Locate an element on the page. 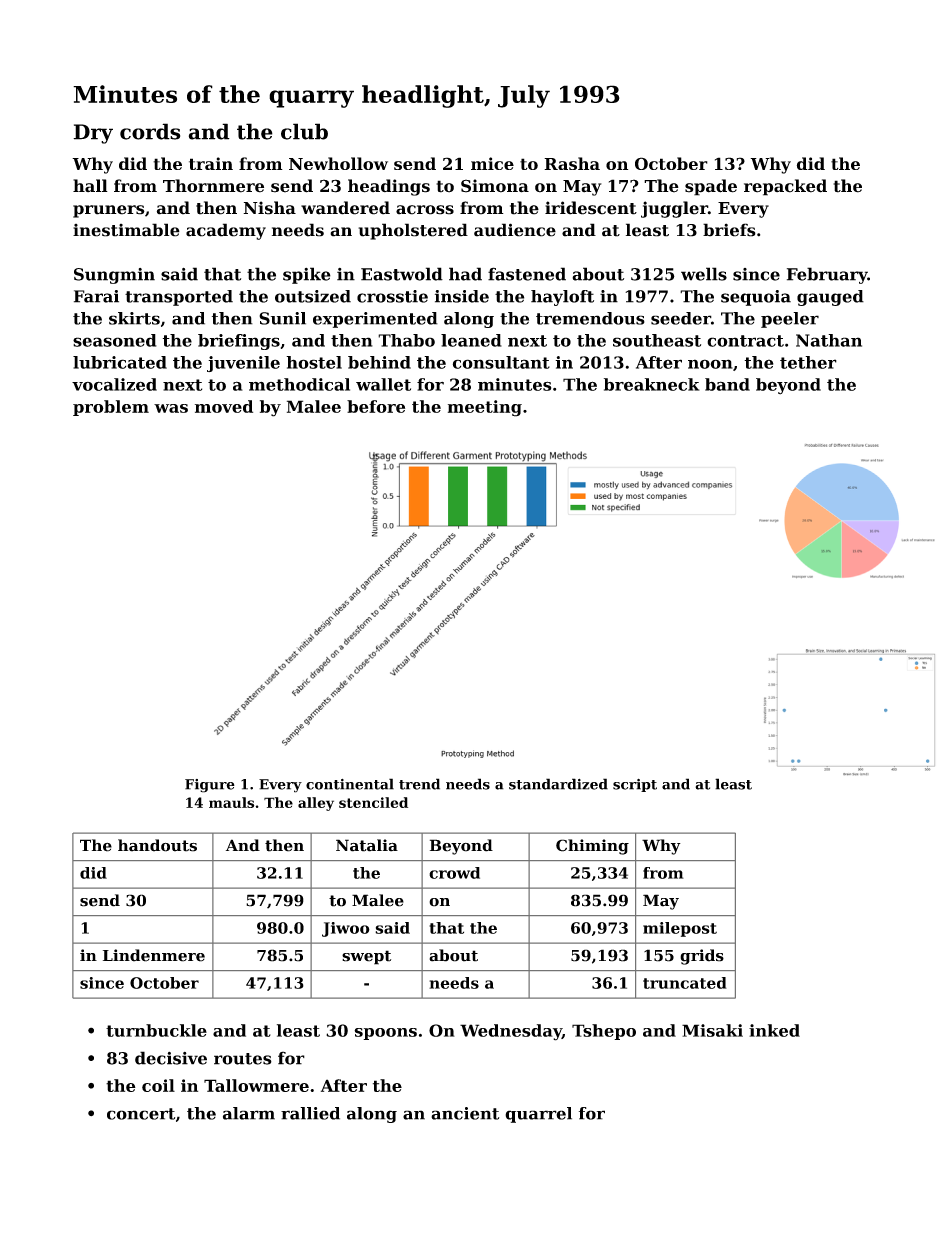 The image size is (952, 1233). hall is located at coordinates (90, 185).
